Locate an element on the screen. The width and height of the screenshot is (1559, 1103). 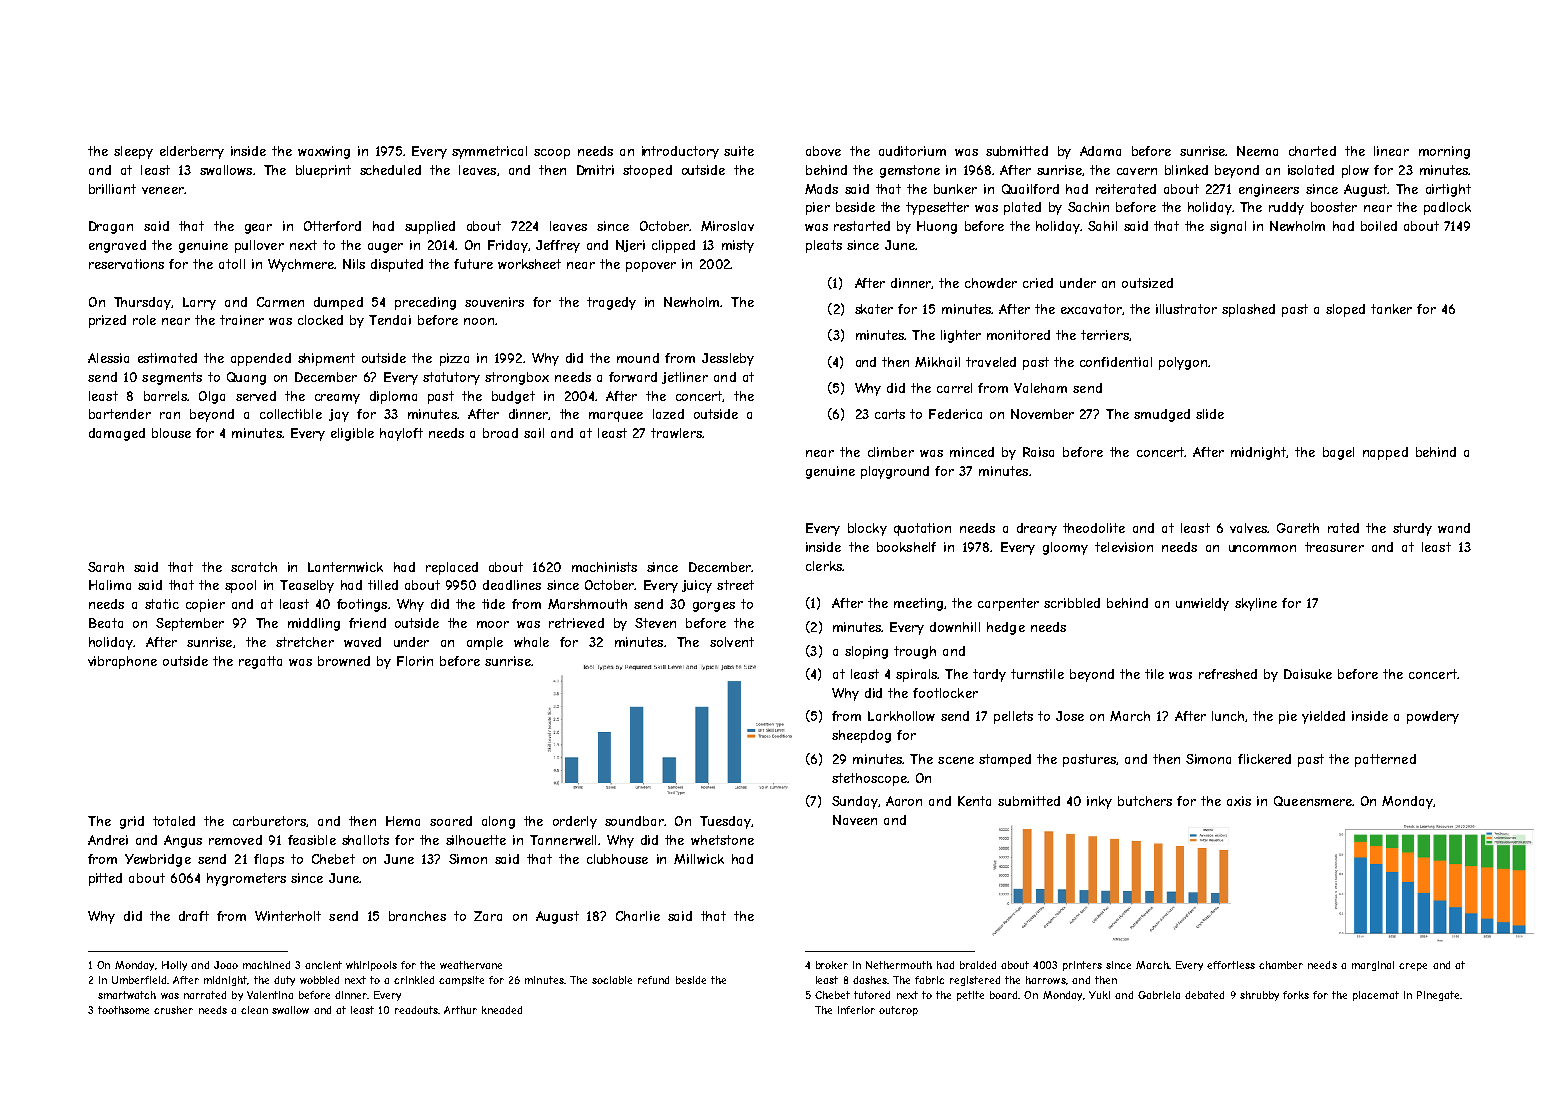
crusher is located at coordinates (173, 1010).
